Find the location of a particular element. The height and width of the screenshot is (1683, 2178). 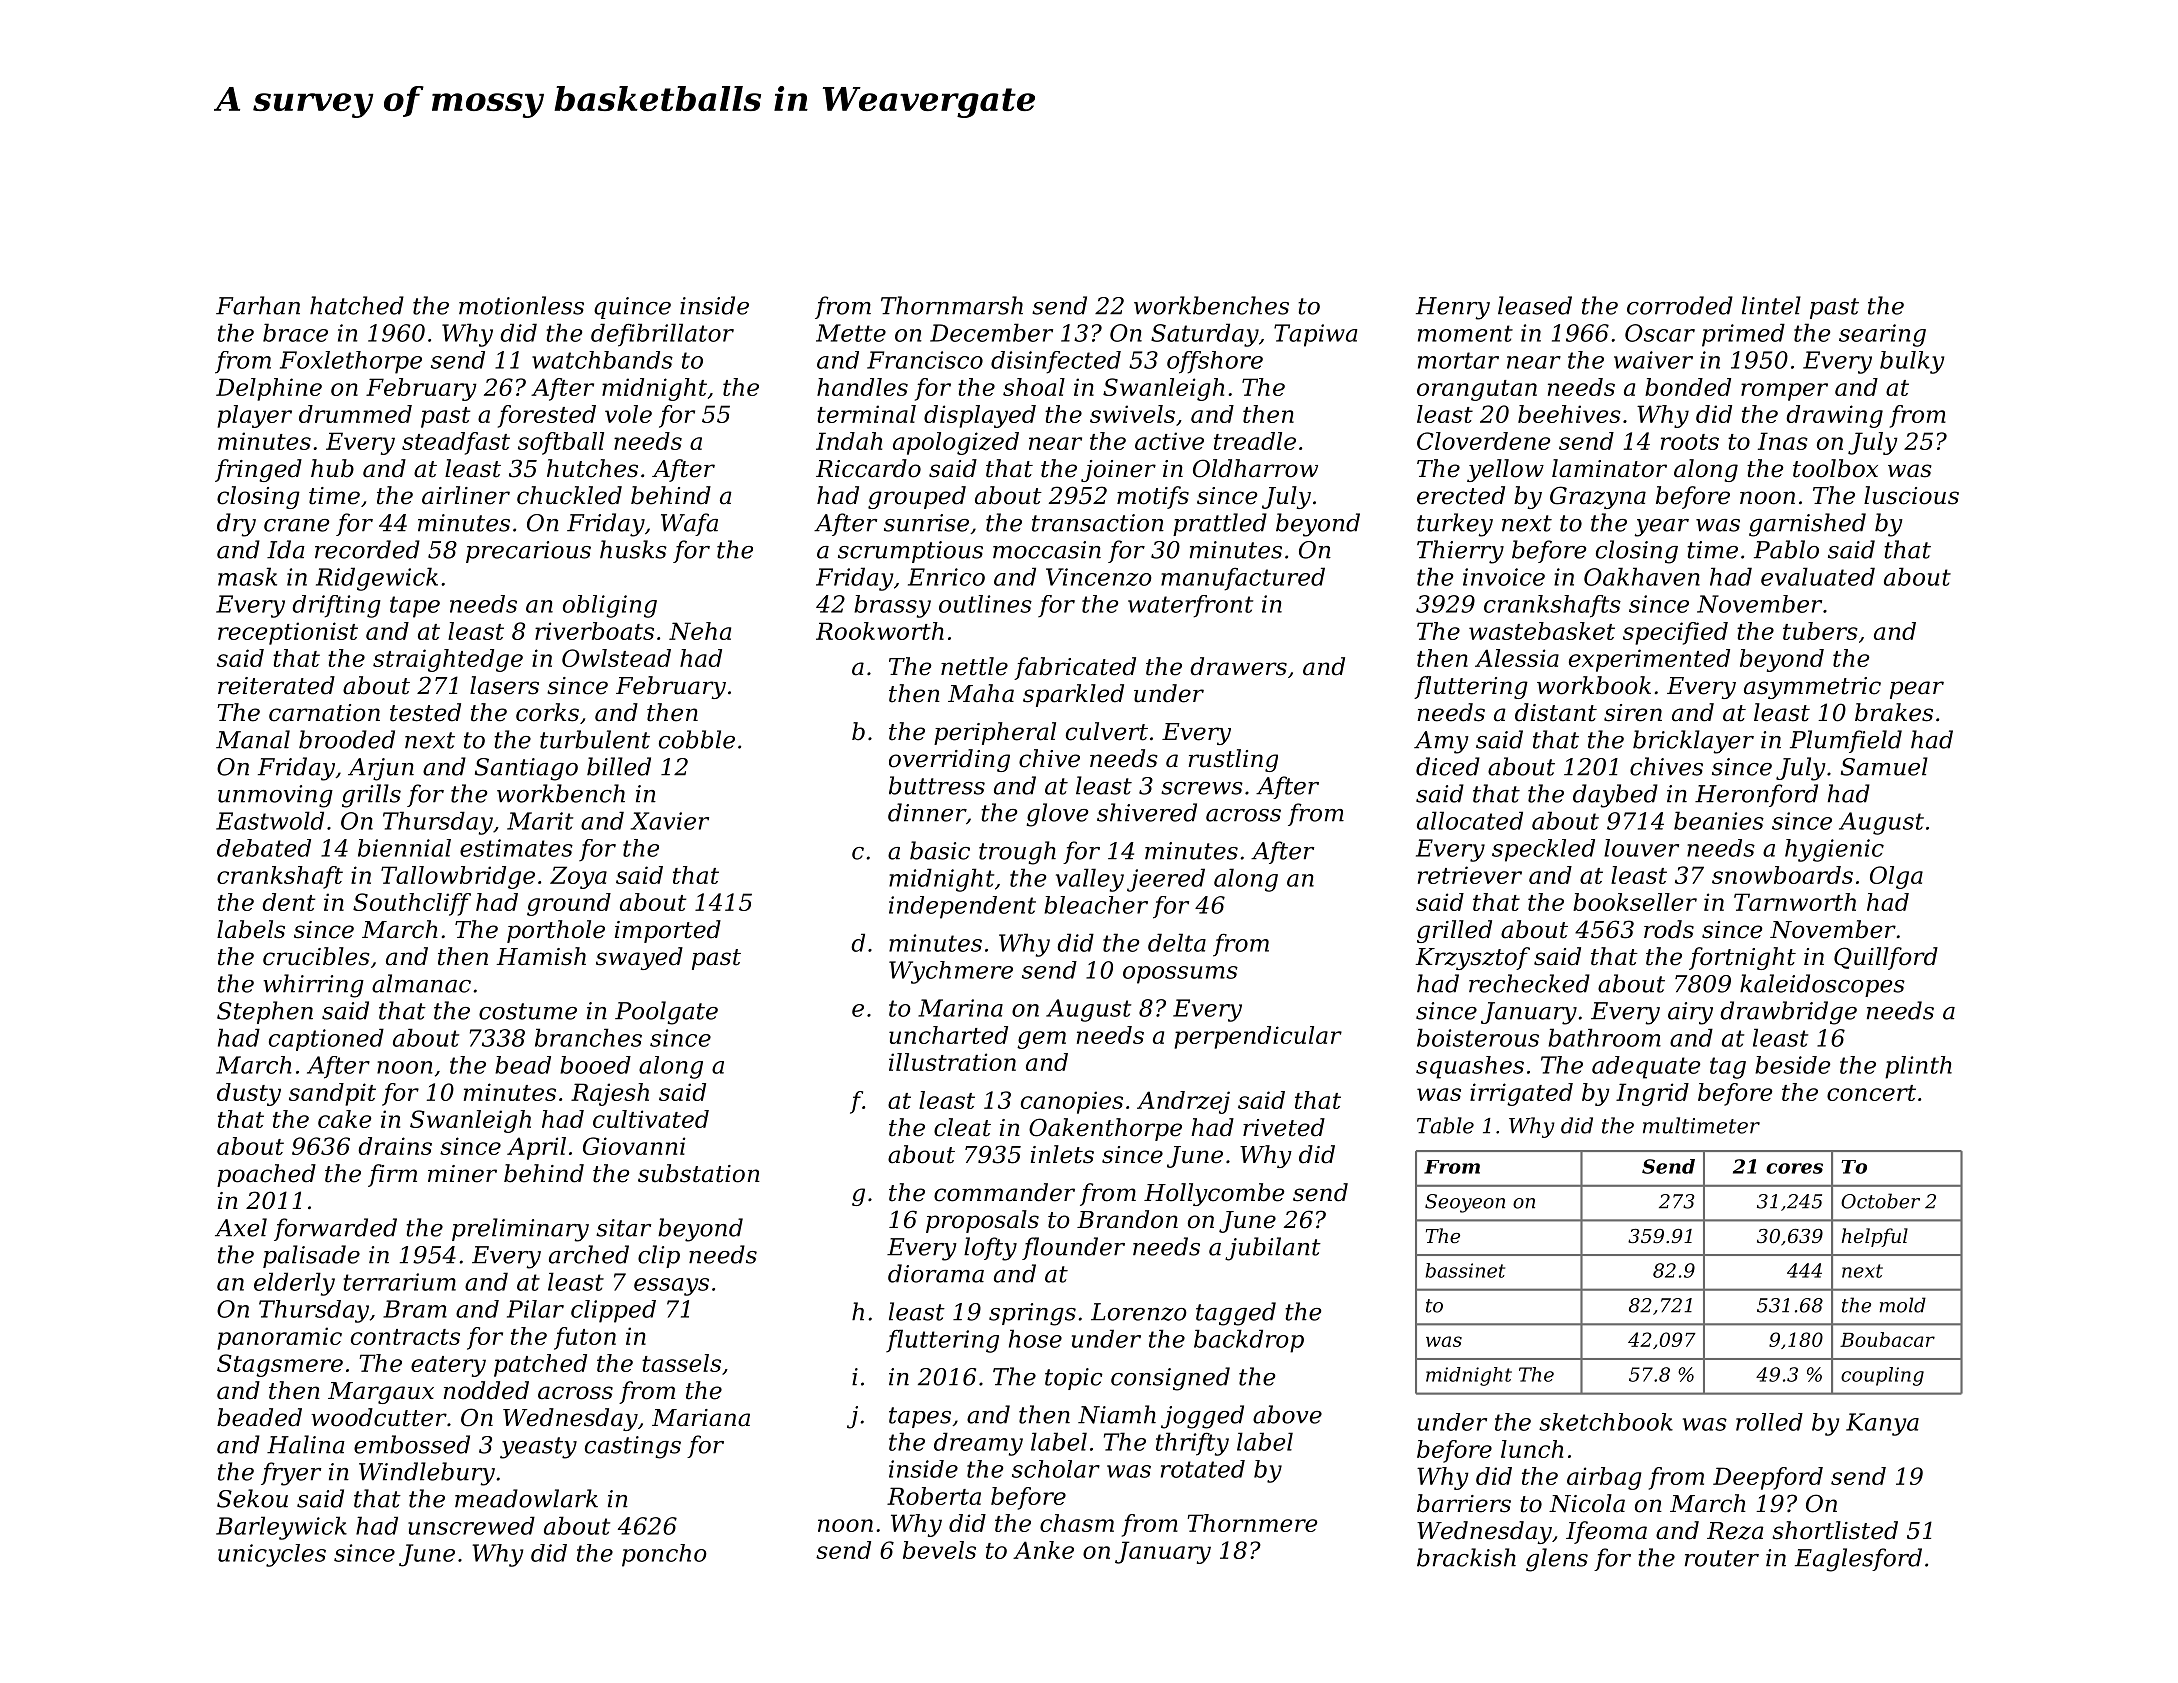

cleat is located at coordinates (962, 1127).
